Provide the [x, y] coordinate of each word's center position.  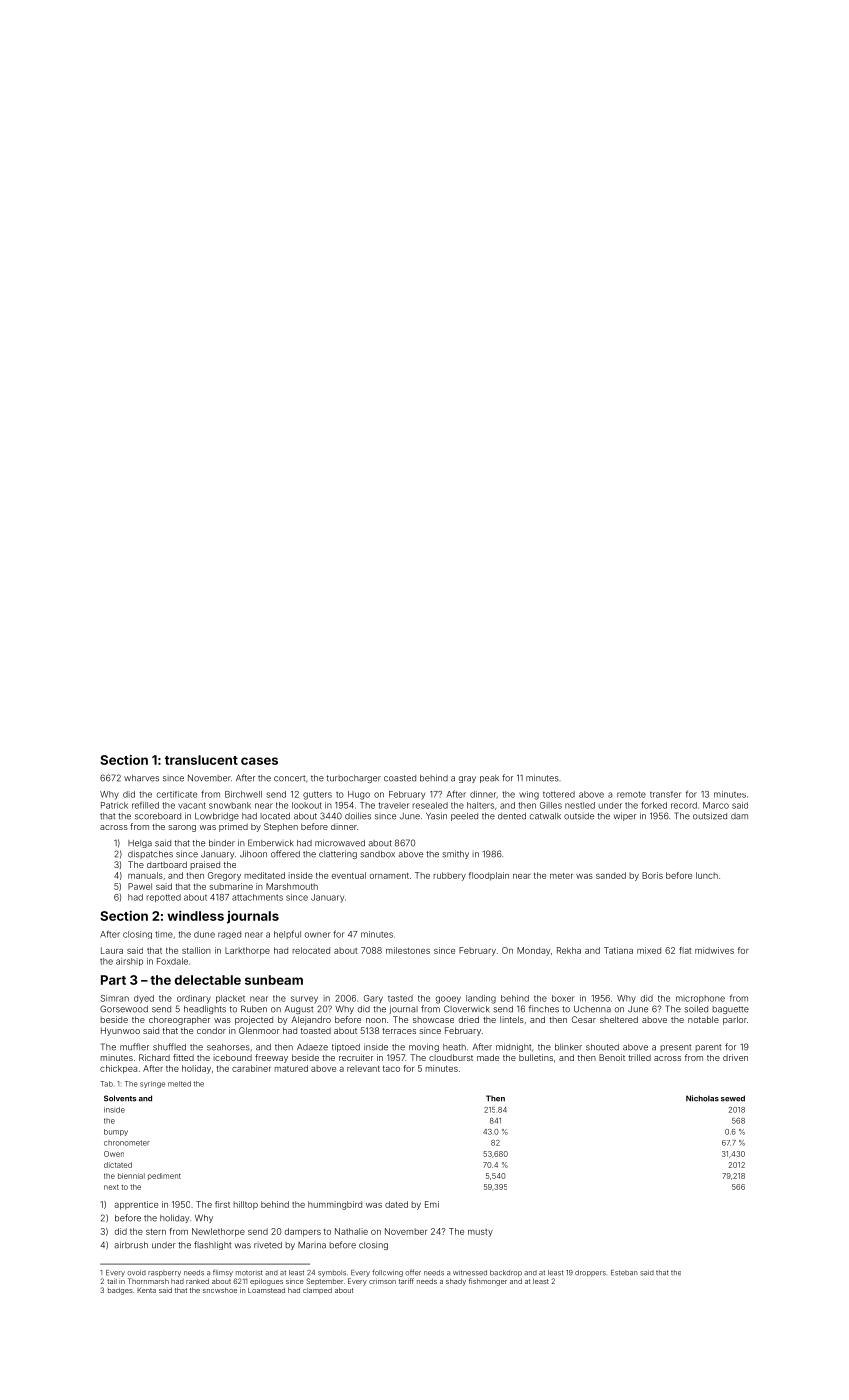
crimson [382, 1281]
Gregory [224, 876]
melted [179, 1084]
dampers [303, 1232]
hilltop [245, 1205]
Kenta [146, 1290]
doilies [358, 816]
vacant [192, 805]
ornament [389, 876]
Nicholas [702, 1098]
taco [391, 1069]
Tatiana [618, 950]
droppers [590, 1273]
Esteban [624, 1273]
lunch [707, 875]
